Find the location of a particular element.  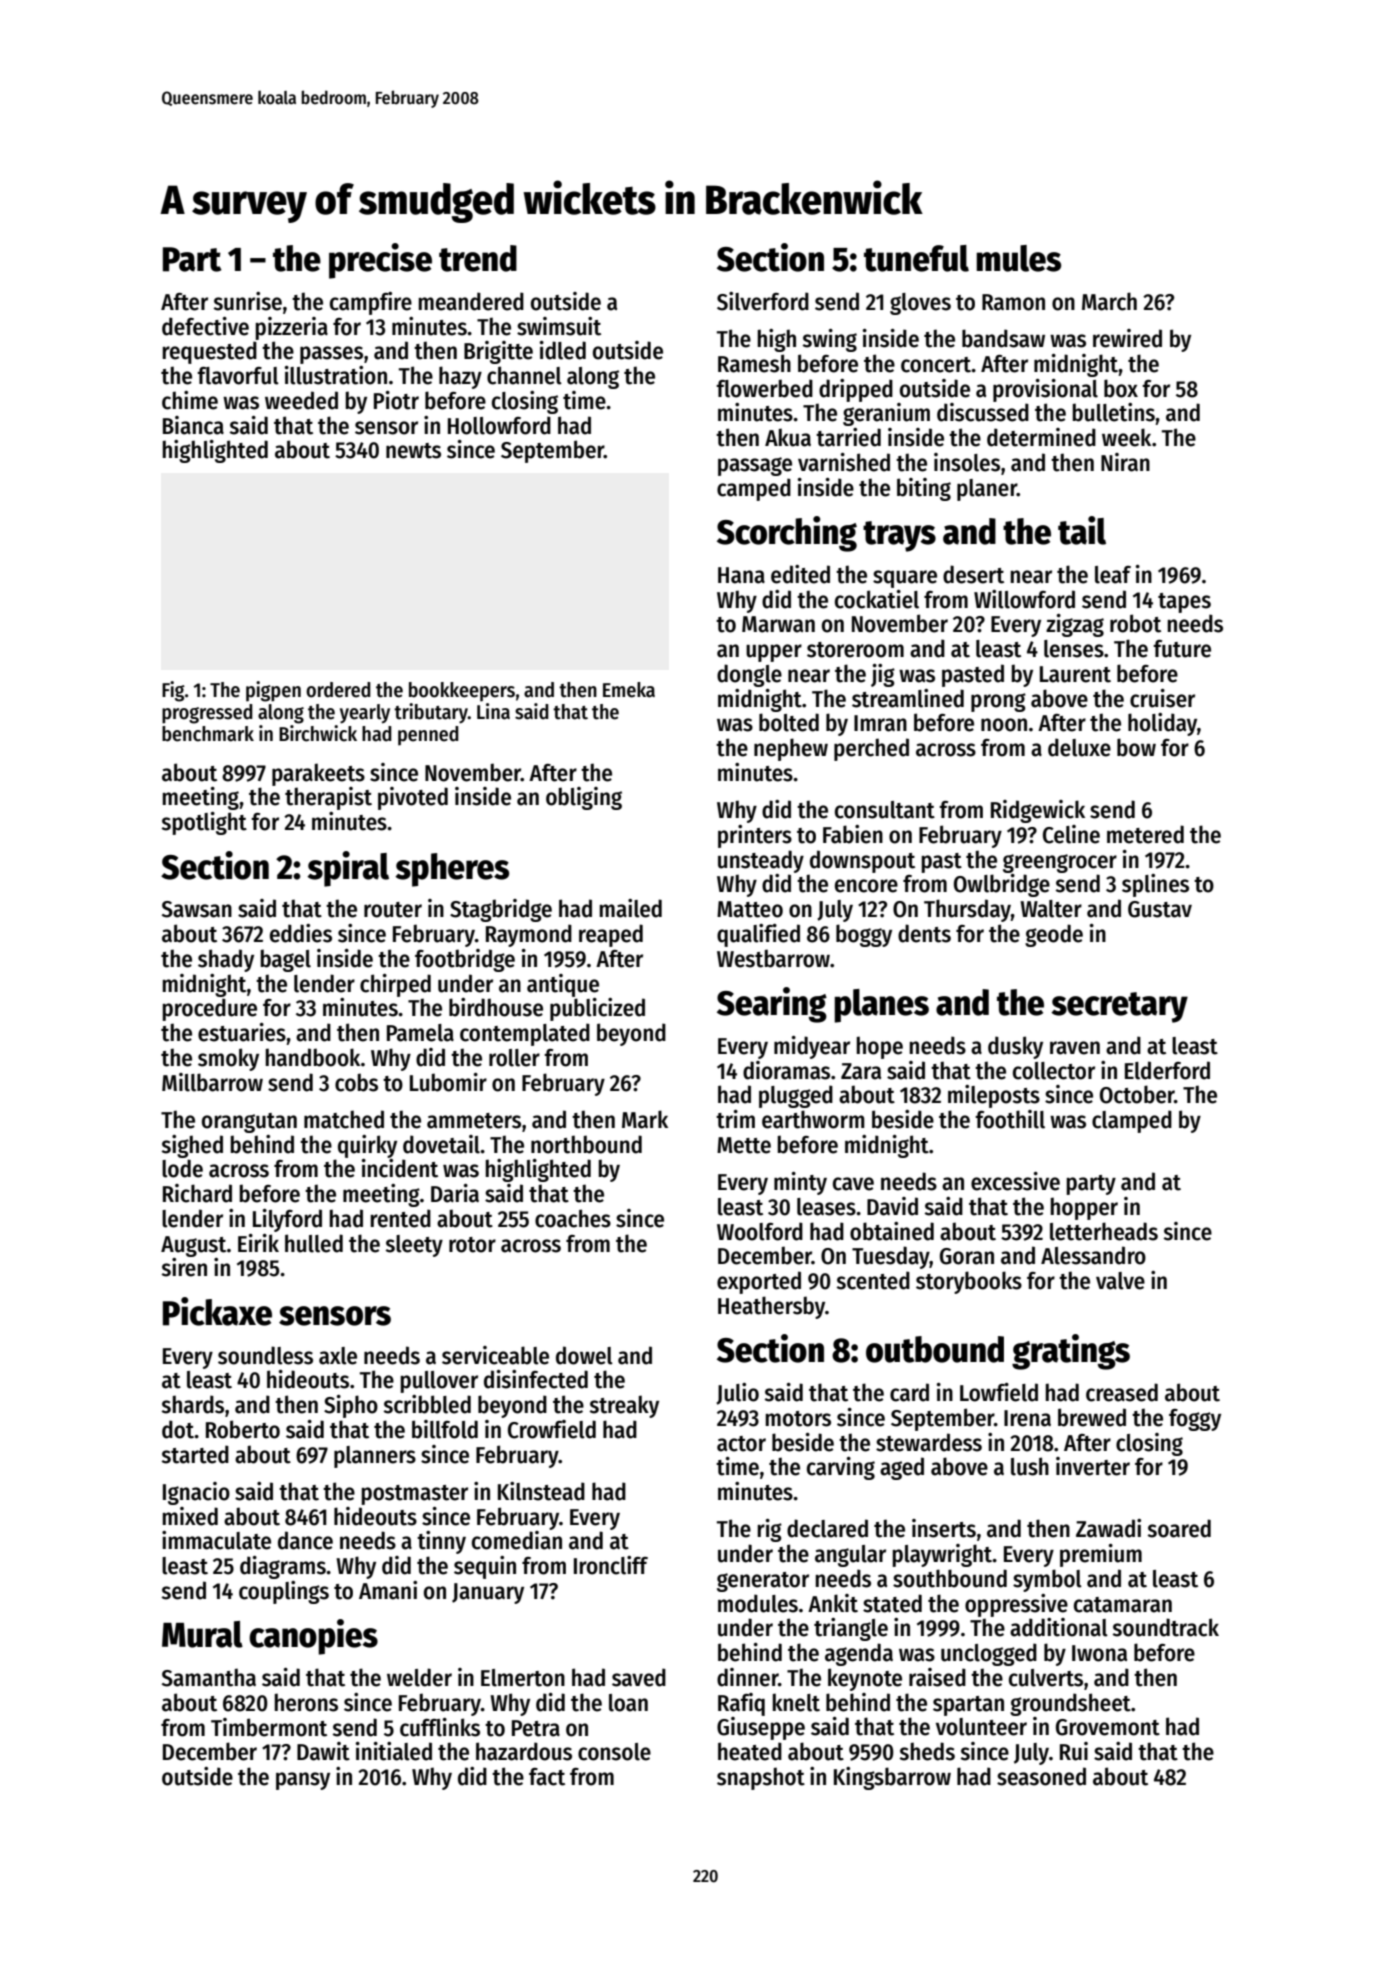

spotlight is located at coordinates (204, 823).
